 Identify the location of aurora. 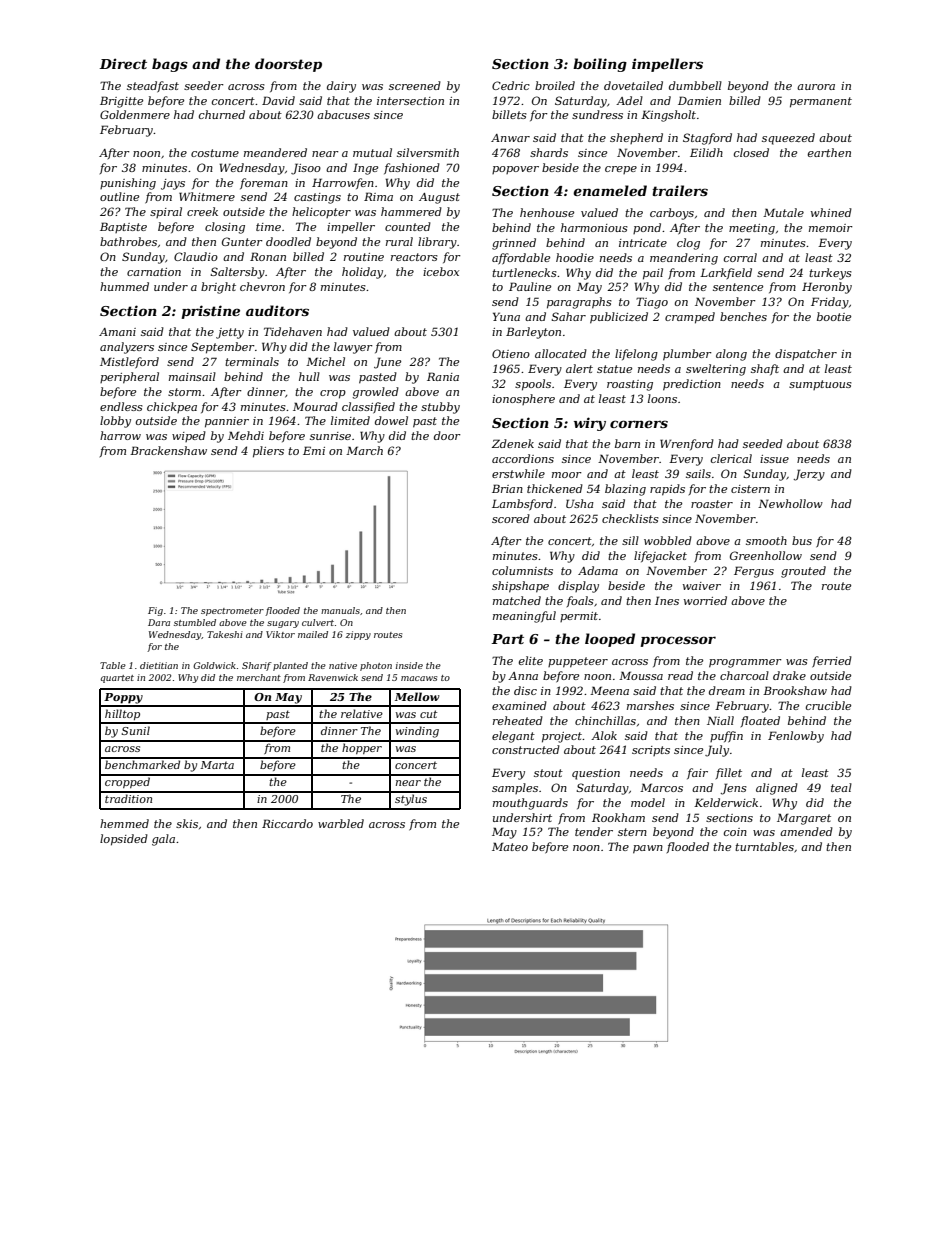
(816, 87).
